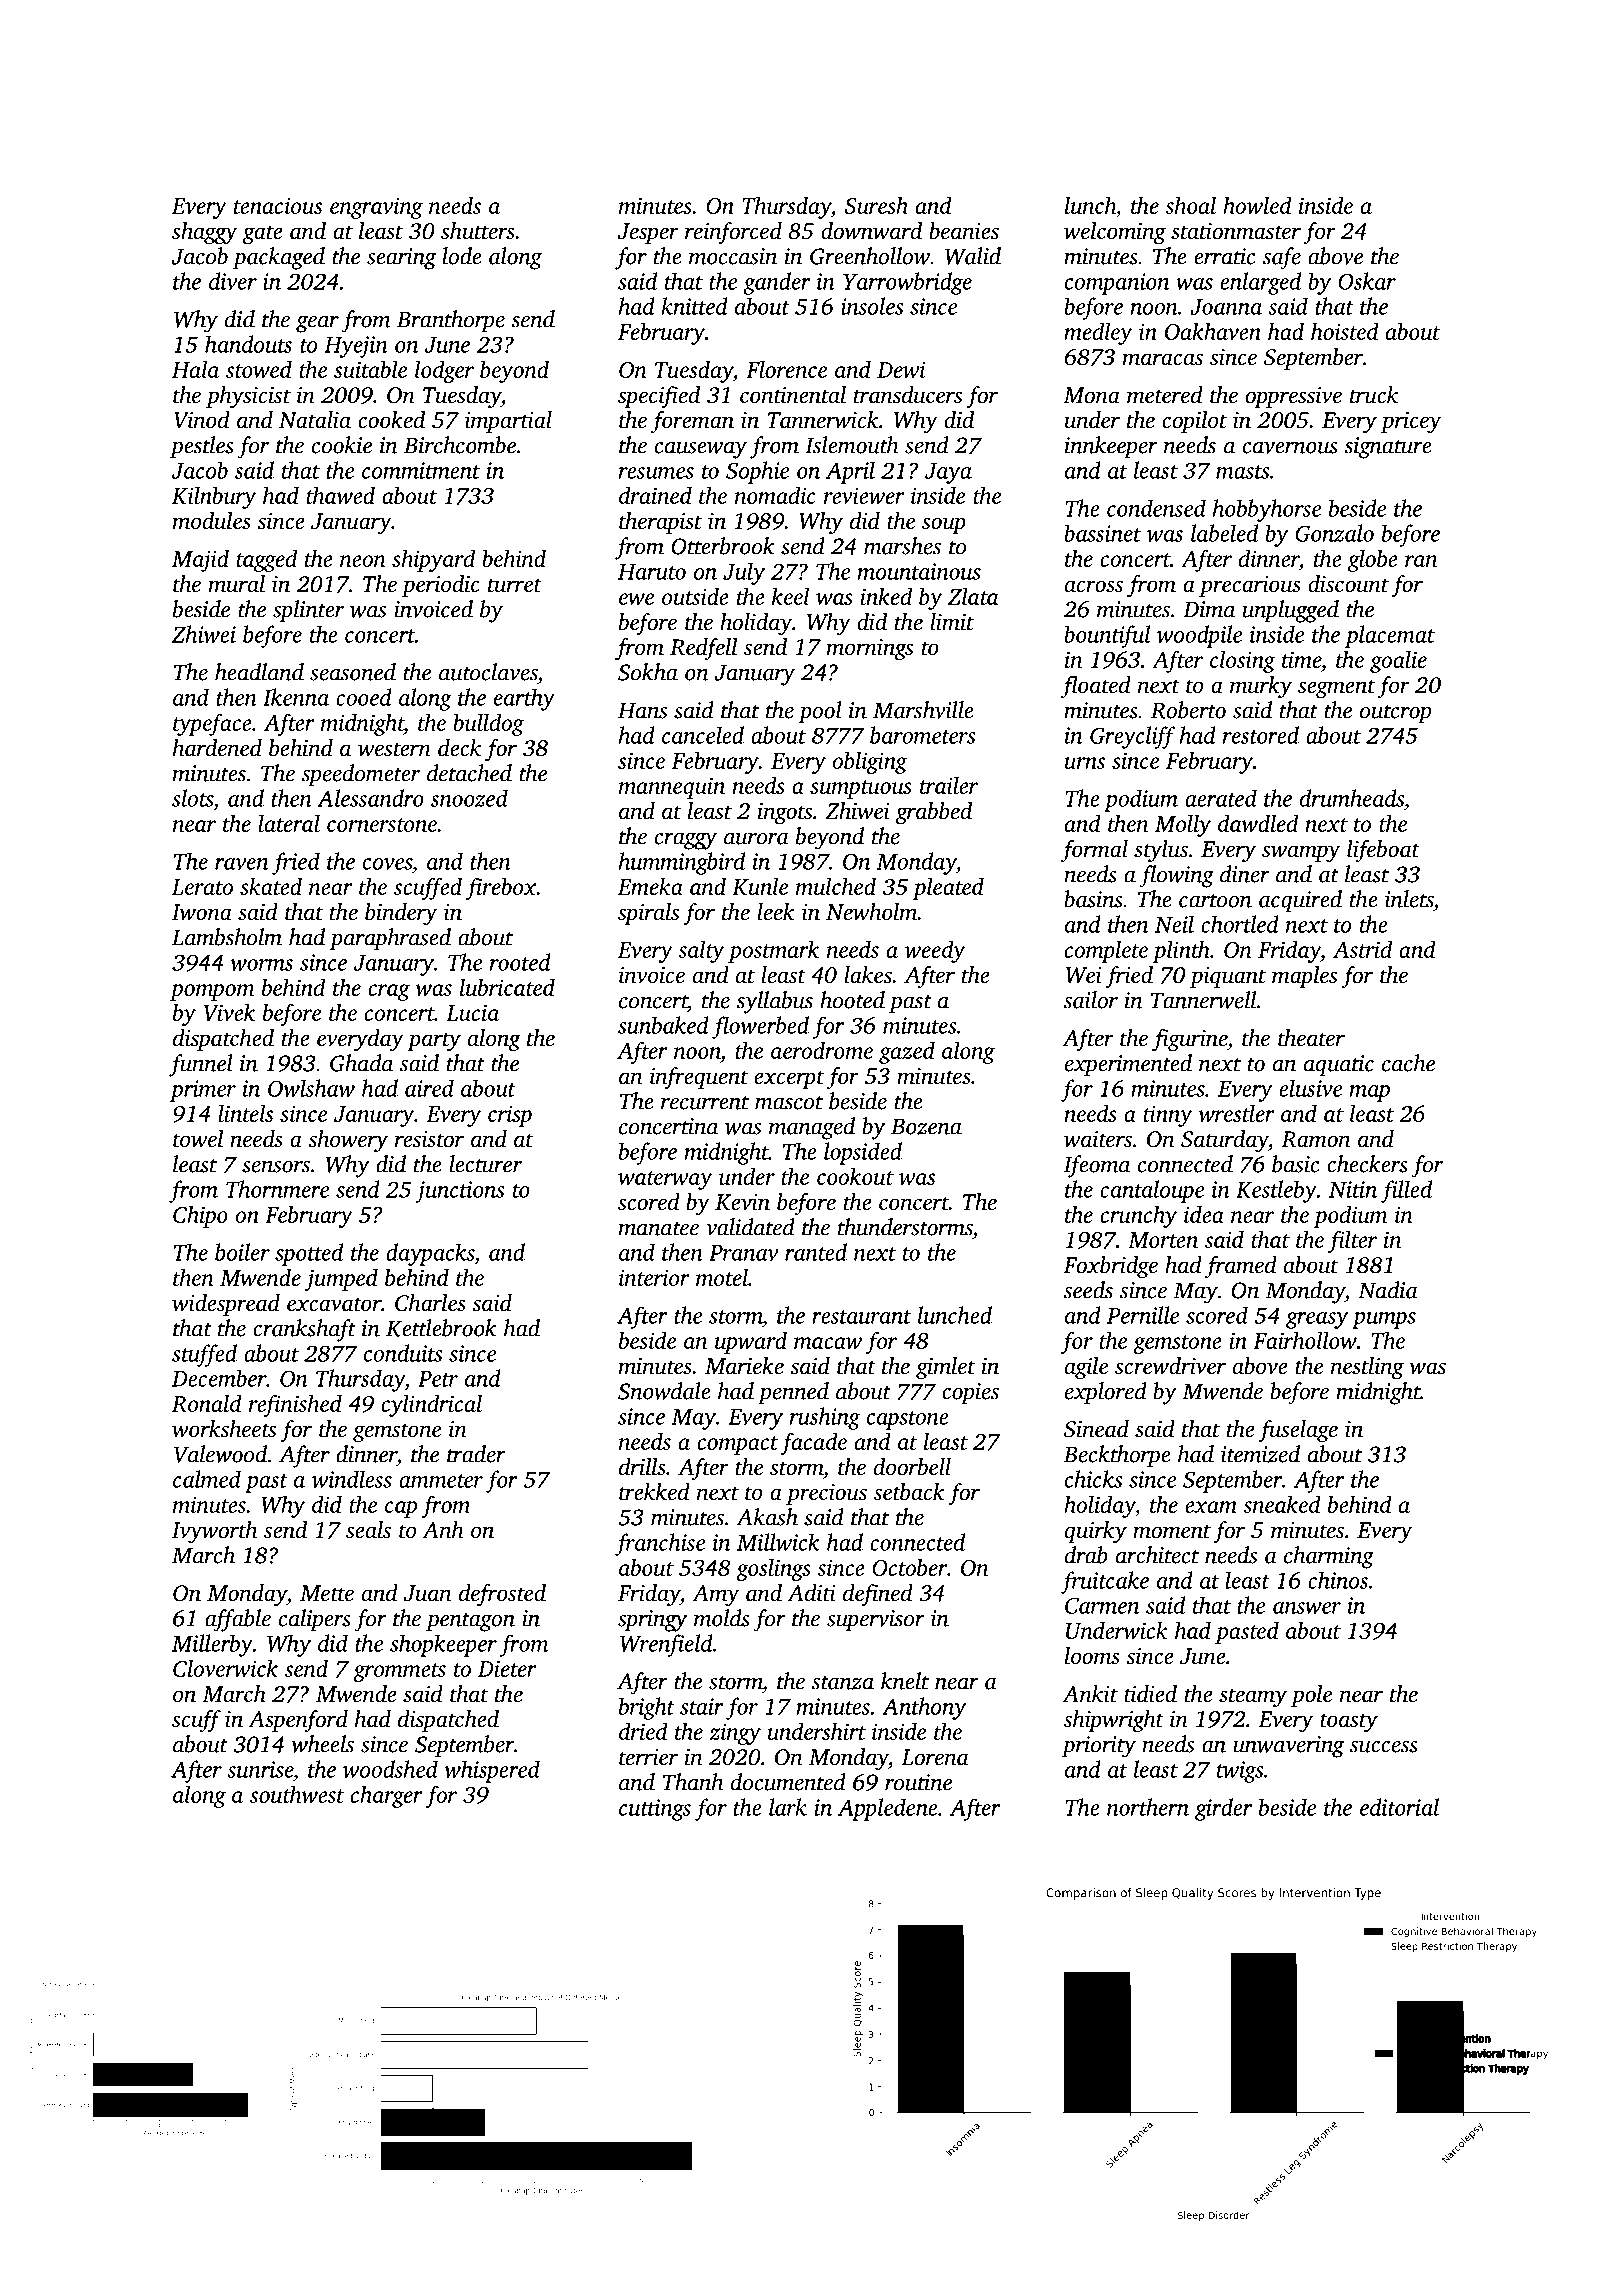 The width and height of the document is (1620, 2292). I want to click on engraving, so click(376, 208).
